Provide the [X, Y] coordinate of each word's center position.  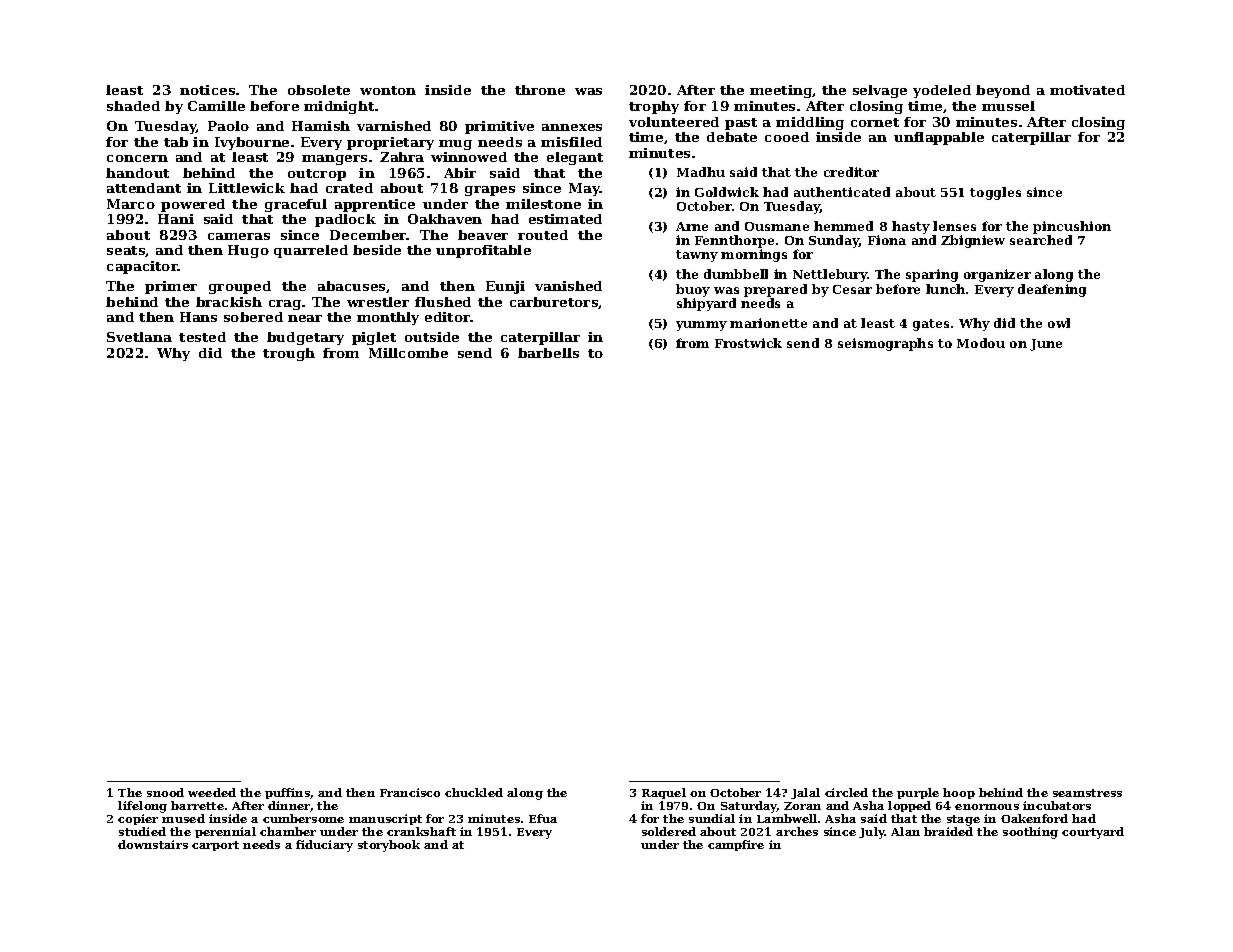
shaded [133, 106]
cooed [787, 137]
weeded [212, 792]
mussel [1008, 106]
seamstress [1087, 793]
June [1046, 345]
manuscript [385, 819]
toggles [995, 193]
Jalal [805, 793]
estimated [565, 219]
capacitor [142, 267]
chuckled [474, 792]
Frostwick [748, 343]
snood [165, 792]
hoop [959, 793]
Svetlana [139, 337]
